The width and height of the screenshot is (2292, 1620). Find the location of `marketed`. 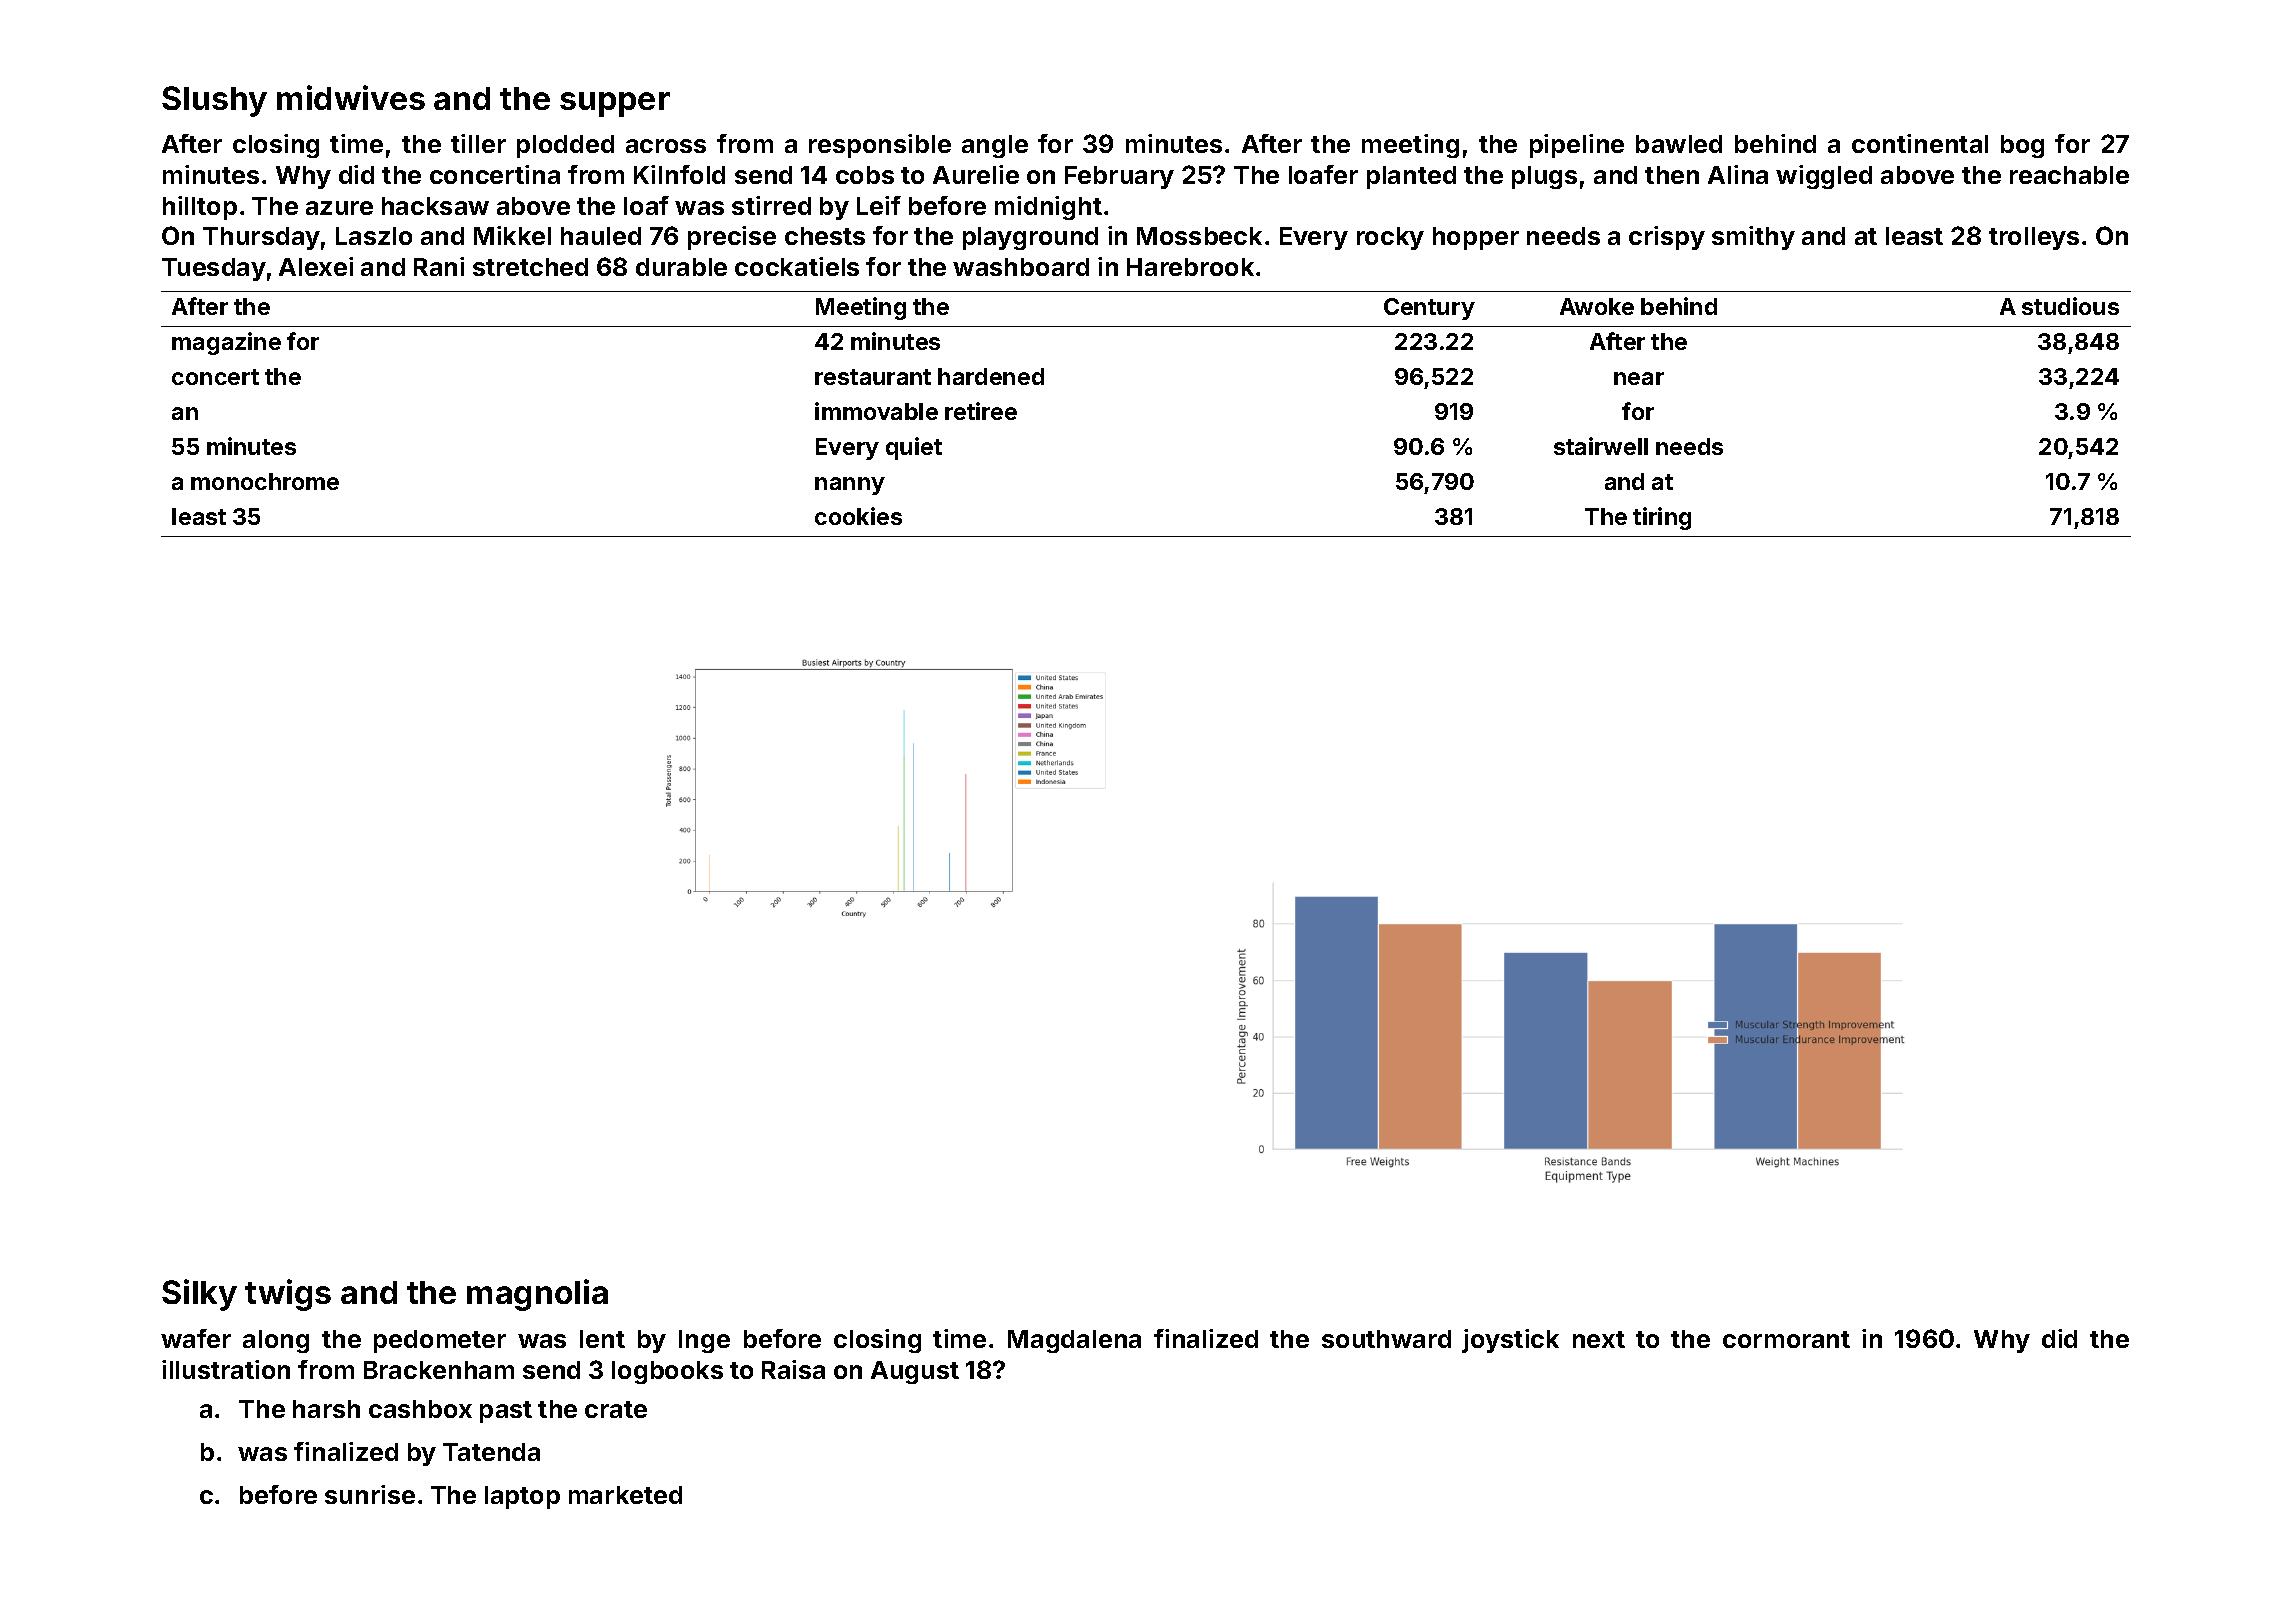

marketed is located at coordinates (625, 1495).
